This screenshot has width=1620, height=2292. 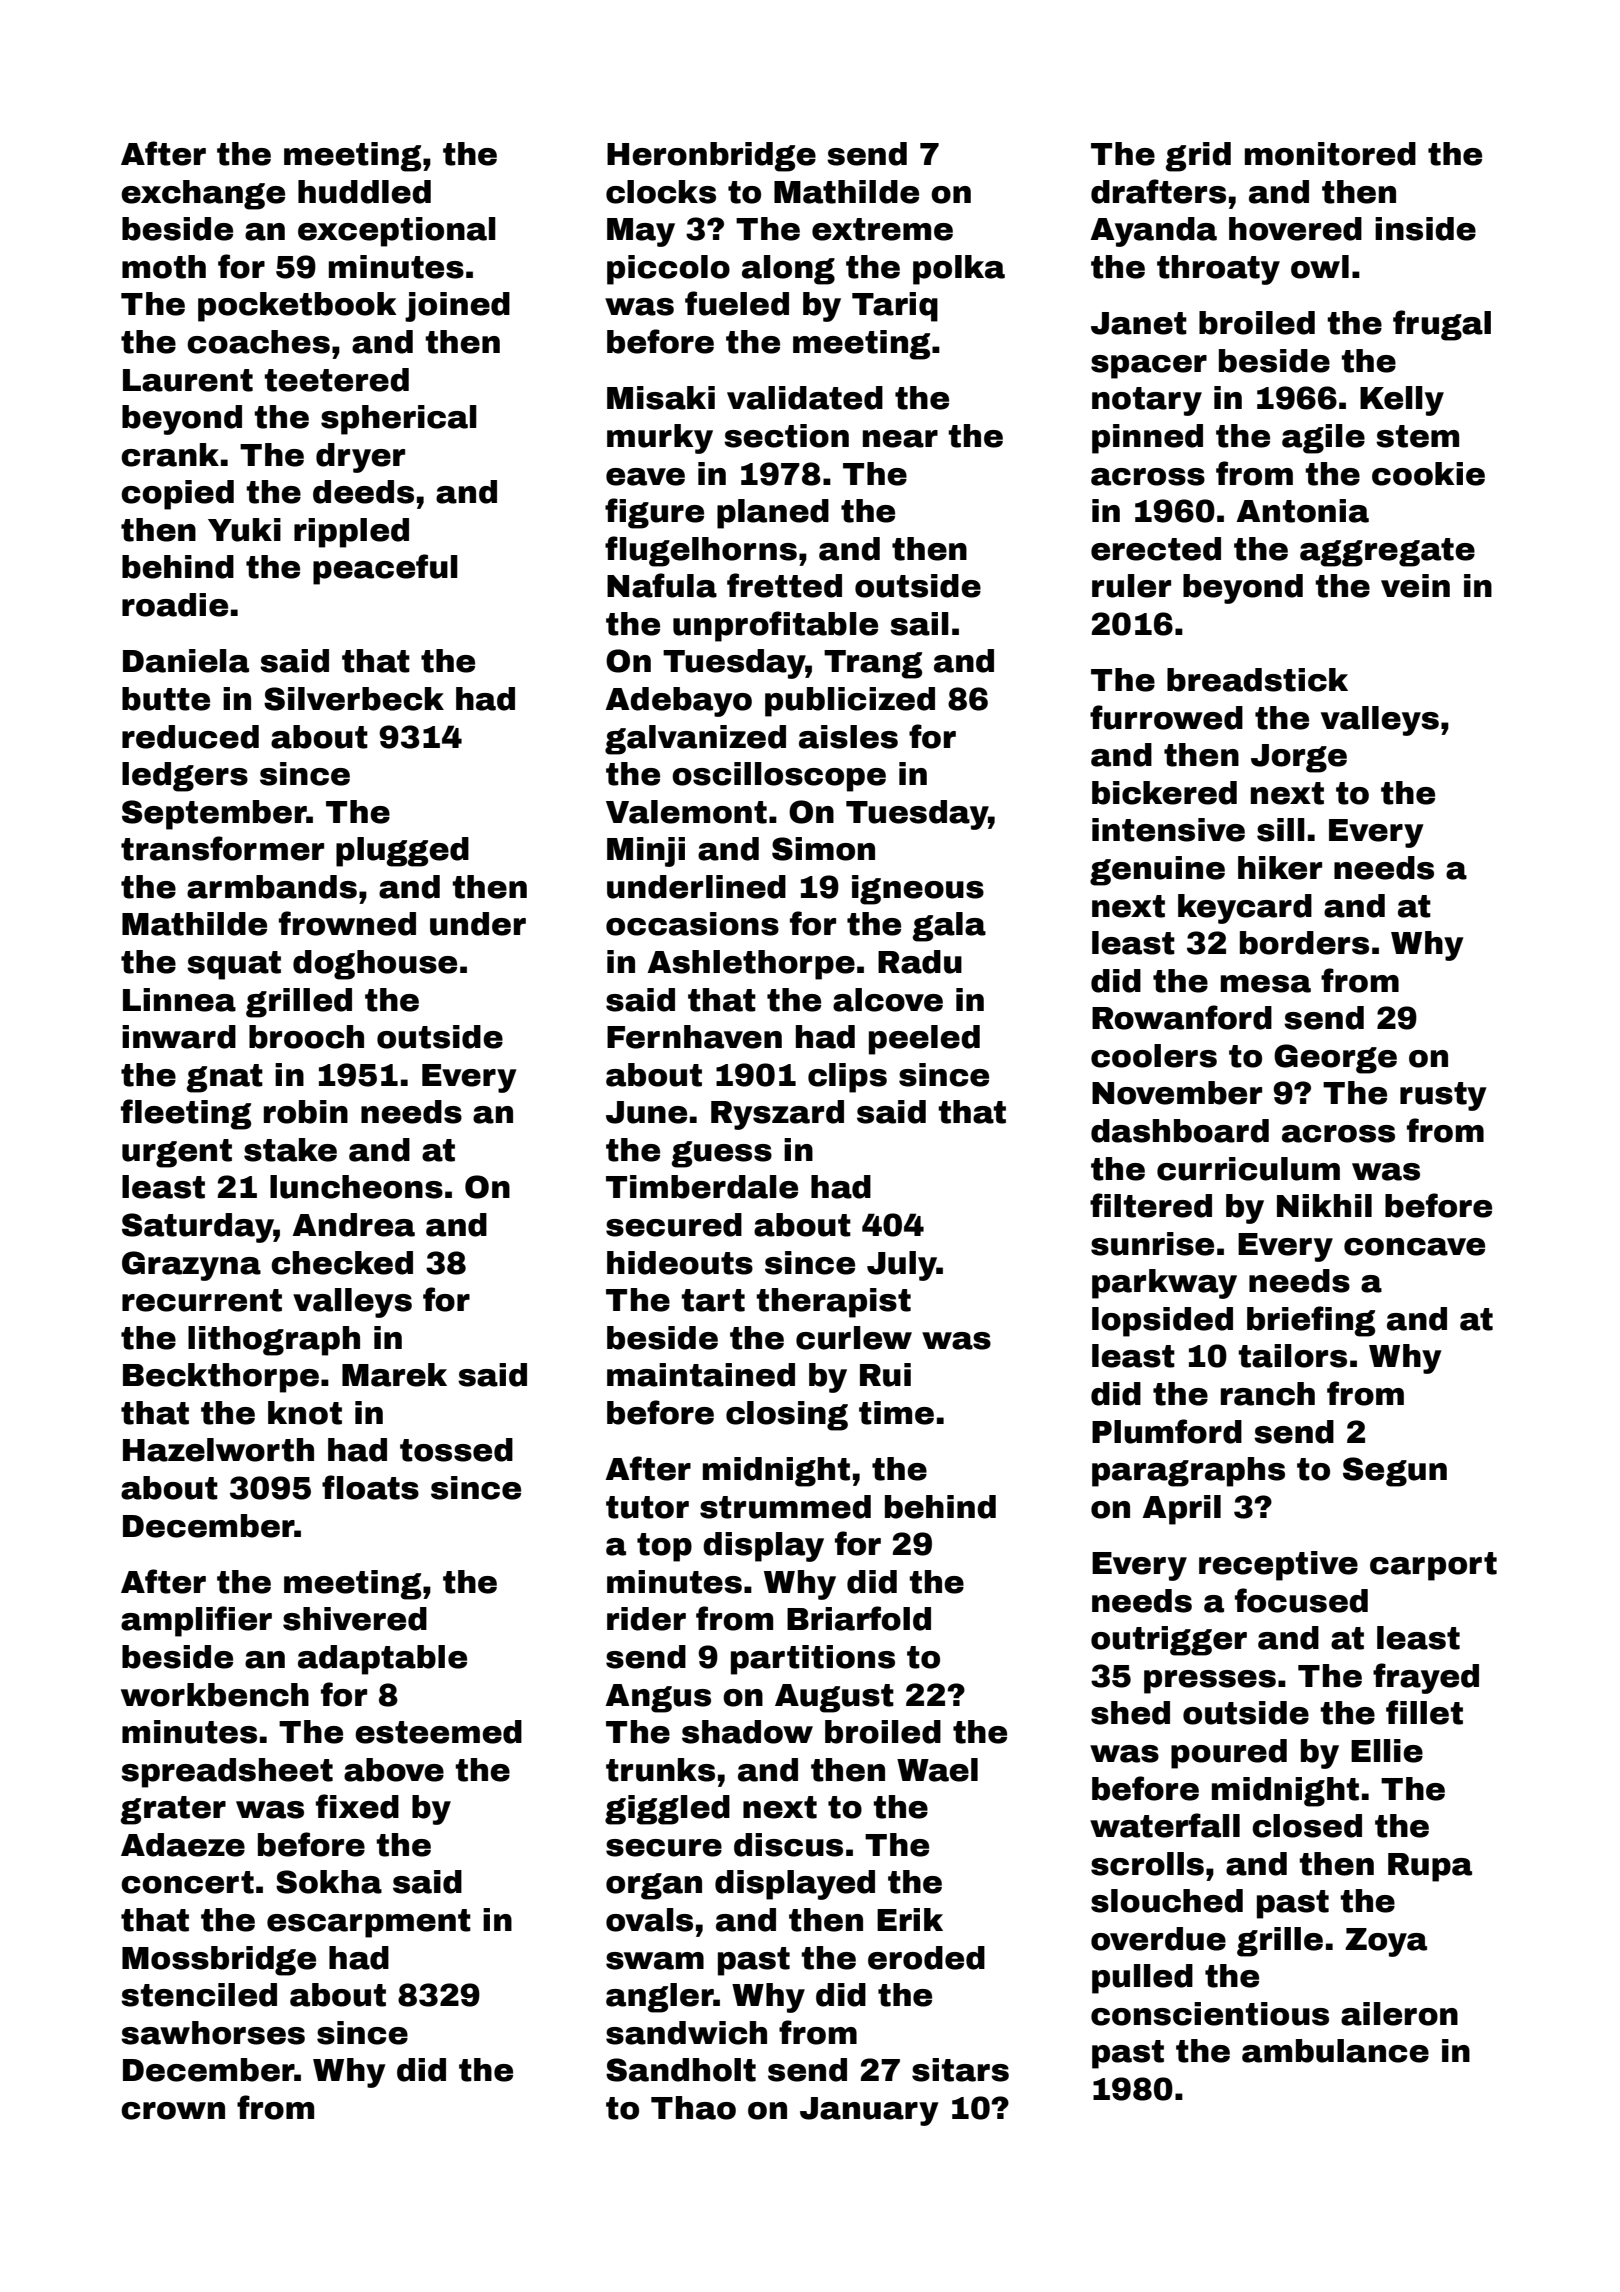 What do you see at coordinates (385, 569) in the screenshot?
I see `peaceful` at bounding box center [385, 569].
